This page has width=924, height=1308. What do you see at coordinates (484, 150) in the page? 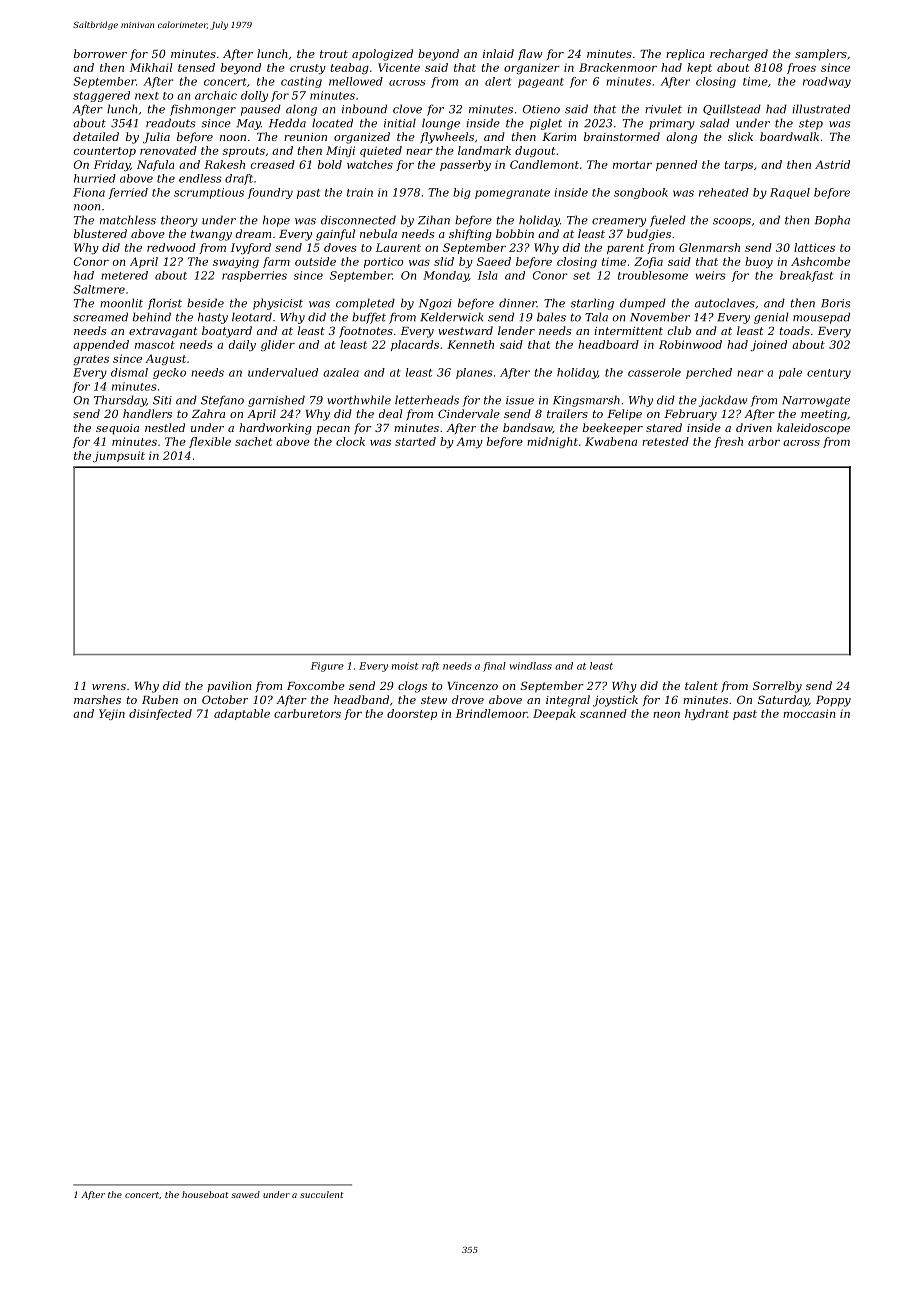
I see `landmark` at bounding box center [484, 150].
